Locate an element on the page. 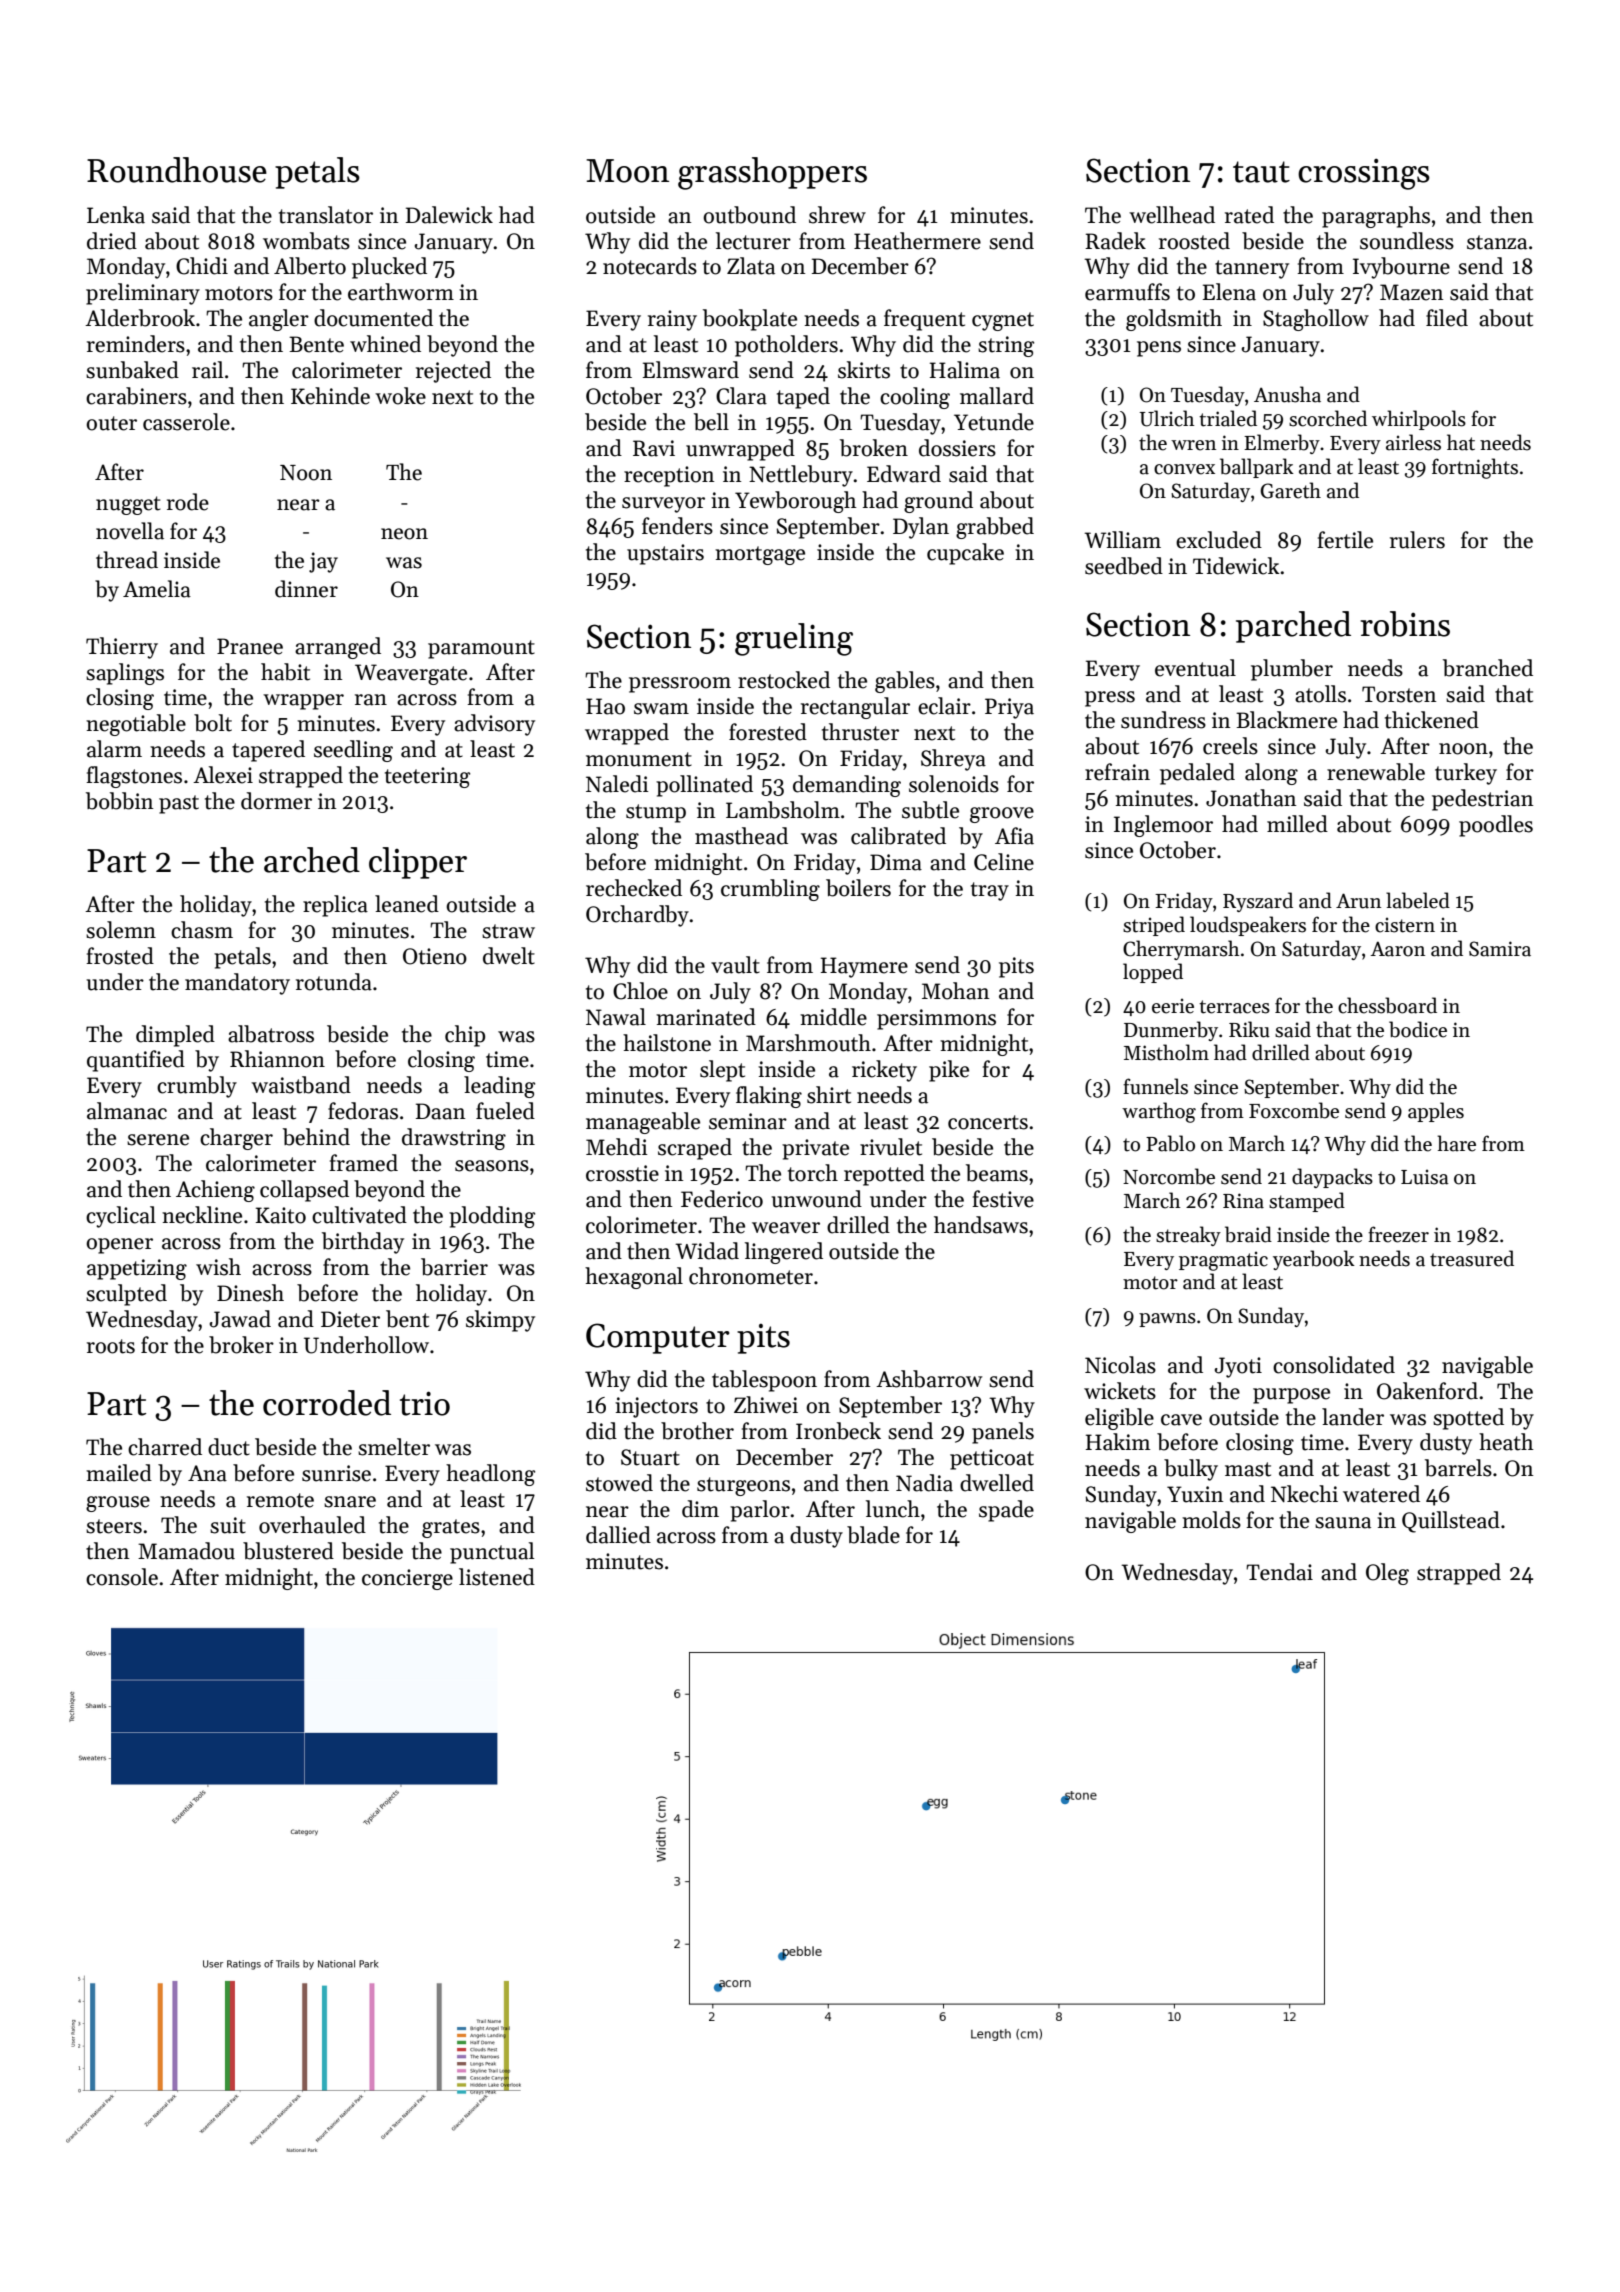 The image size is (1620, 2292). Afia is located at coordinates (1014, 836).
